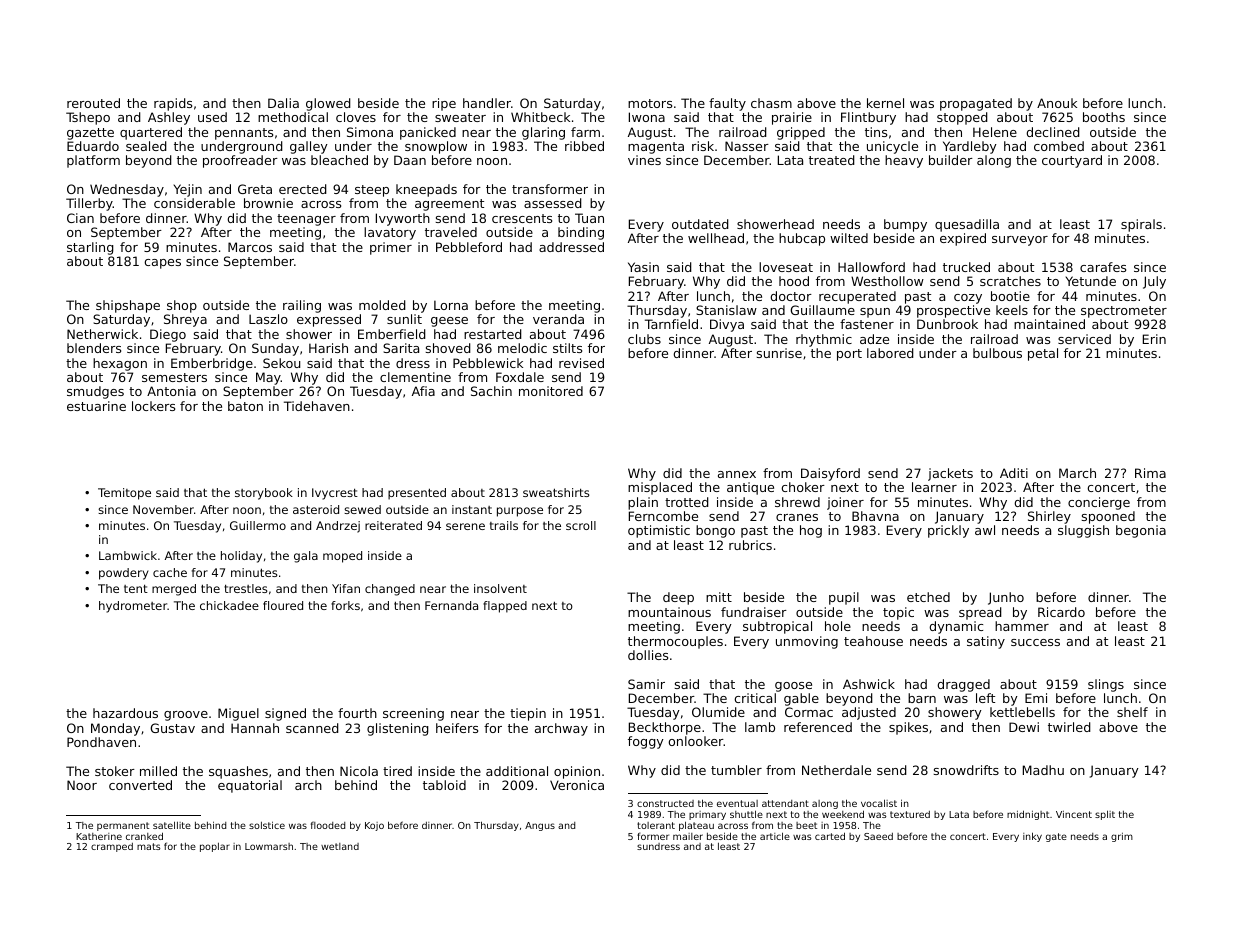 This image has width=1233, height=952. I want to click on article, so click(775, 836).
